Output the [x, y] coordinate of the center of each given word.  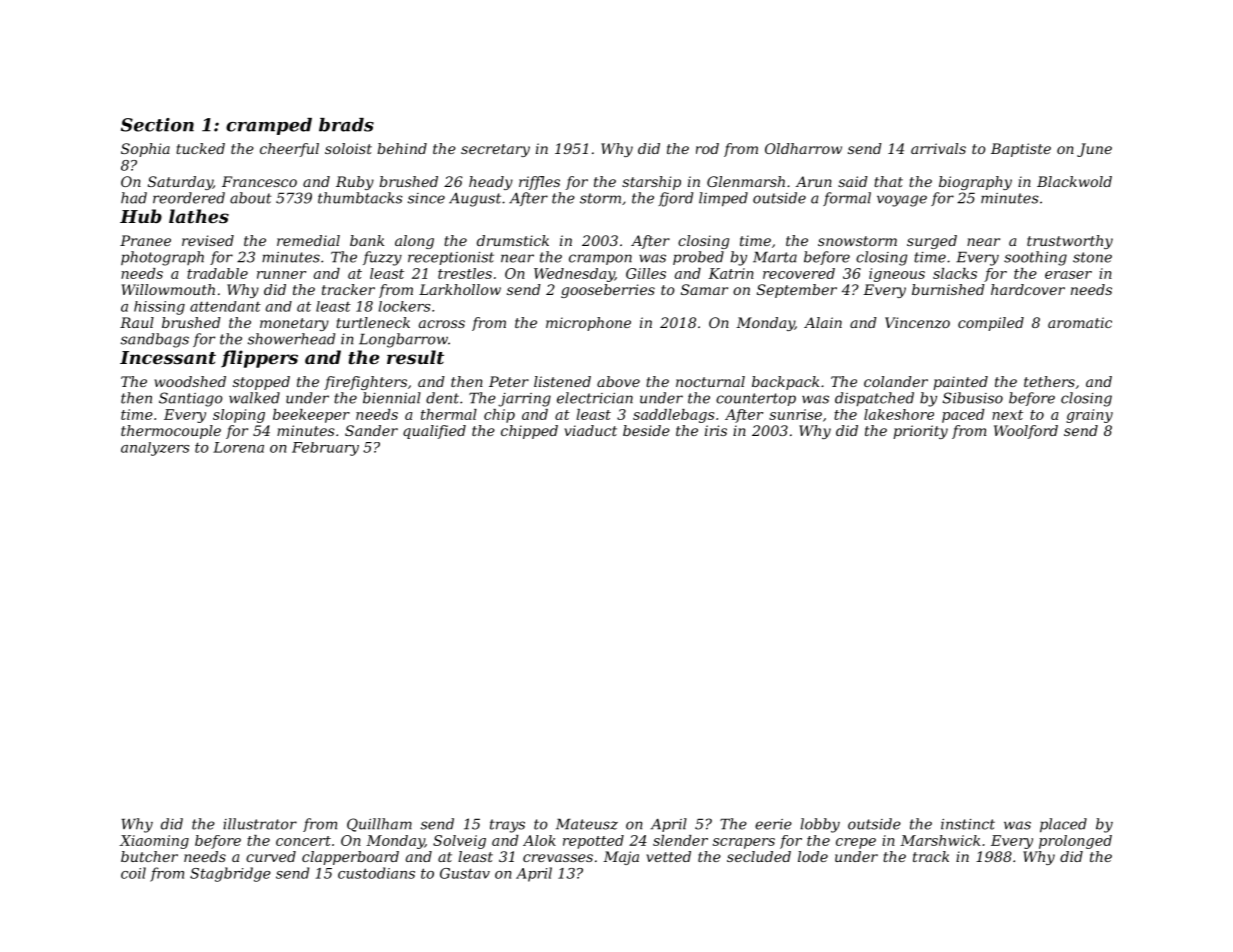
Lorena [238, 447]
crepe [856, 843]
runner [281, 275]
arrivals [938, 148]
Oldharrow [803, 148]
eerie [773, 824]
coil [133, 873]
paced [963, 416]
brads [346, 125]
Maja [621, 858]
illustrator [260, 824]
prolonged [1075, 842]
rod [707, 148]
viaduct [590, 430]
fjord [675, 199]
